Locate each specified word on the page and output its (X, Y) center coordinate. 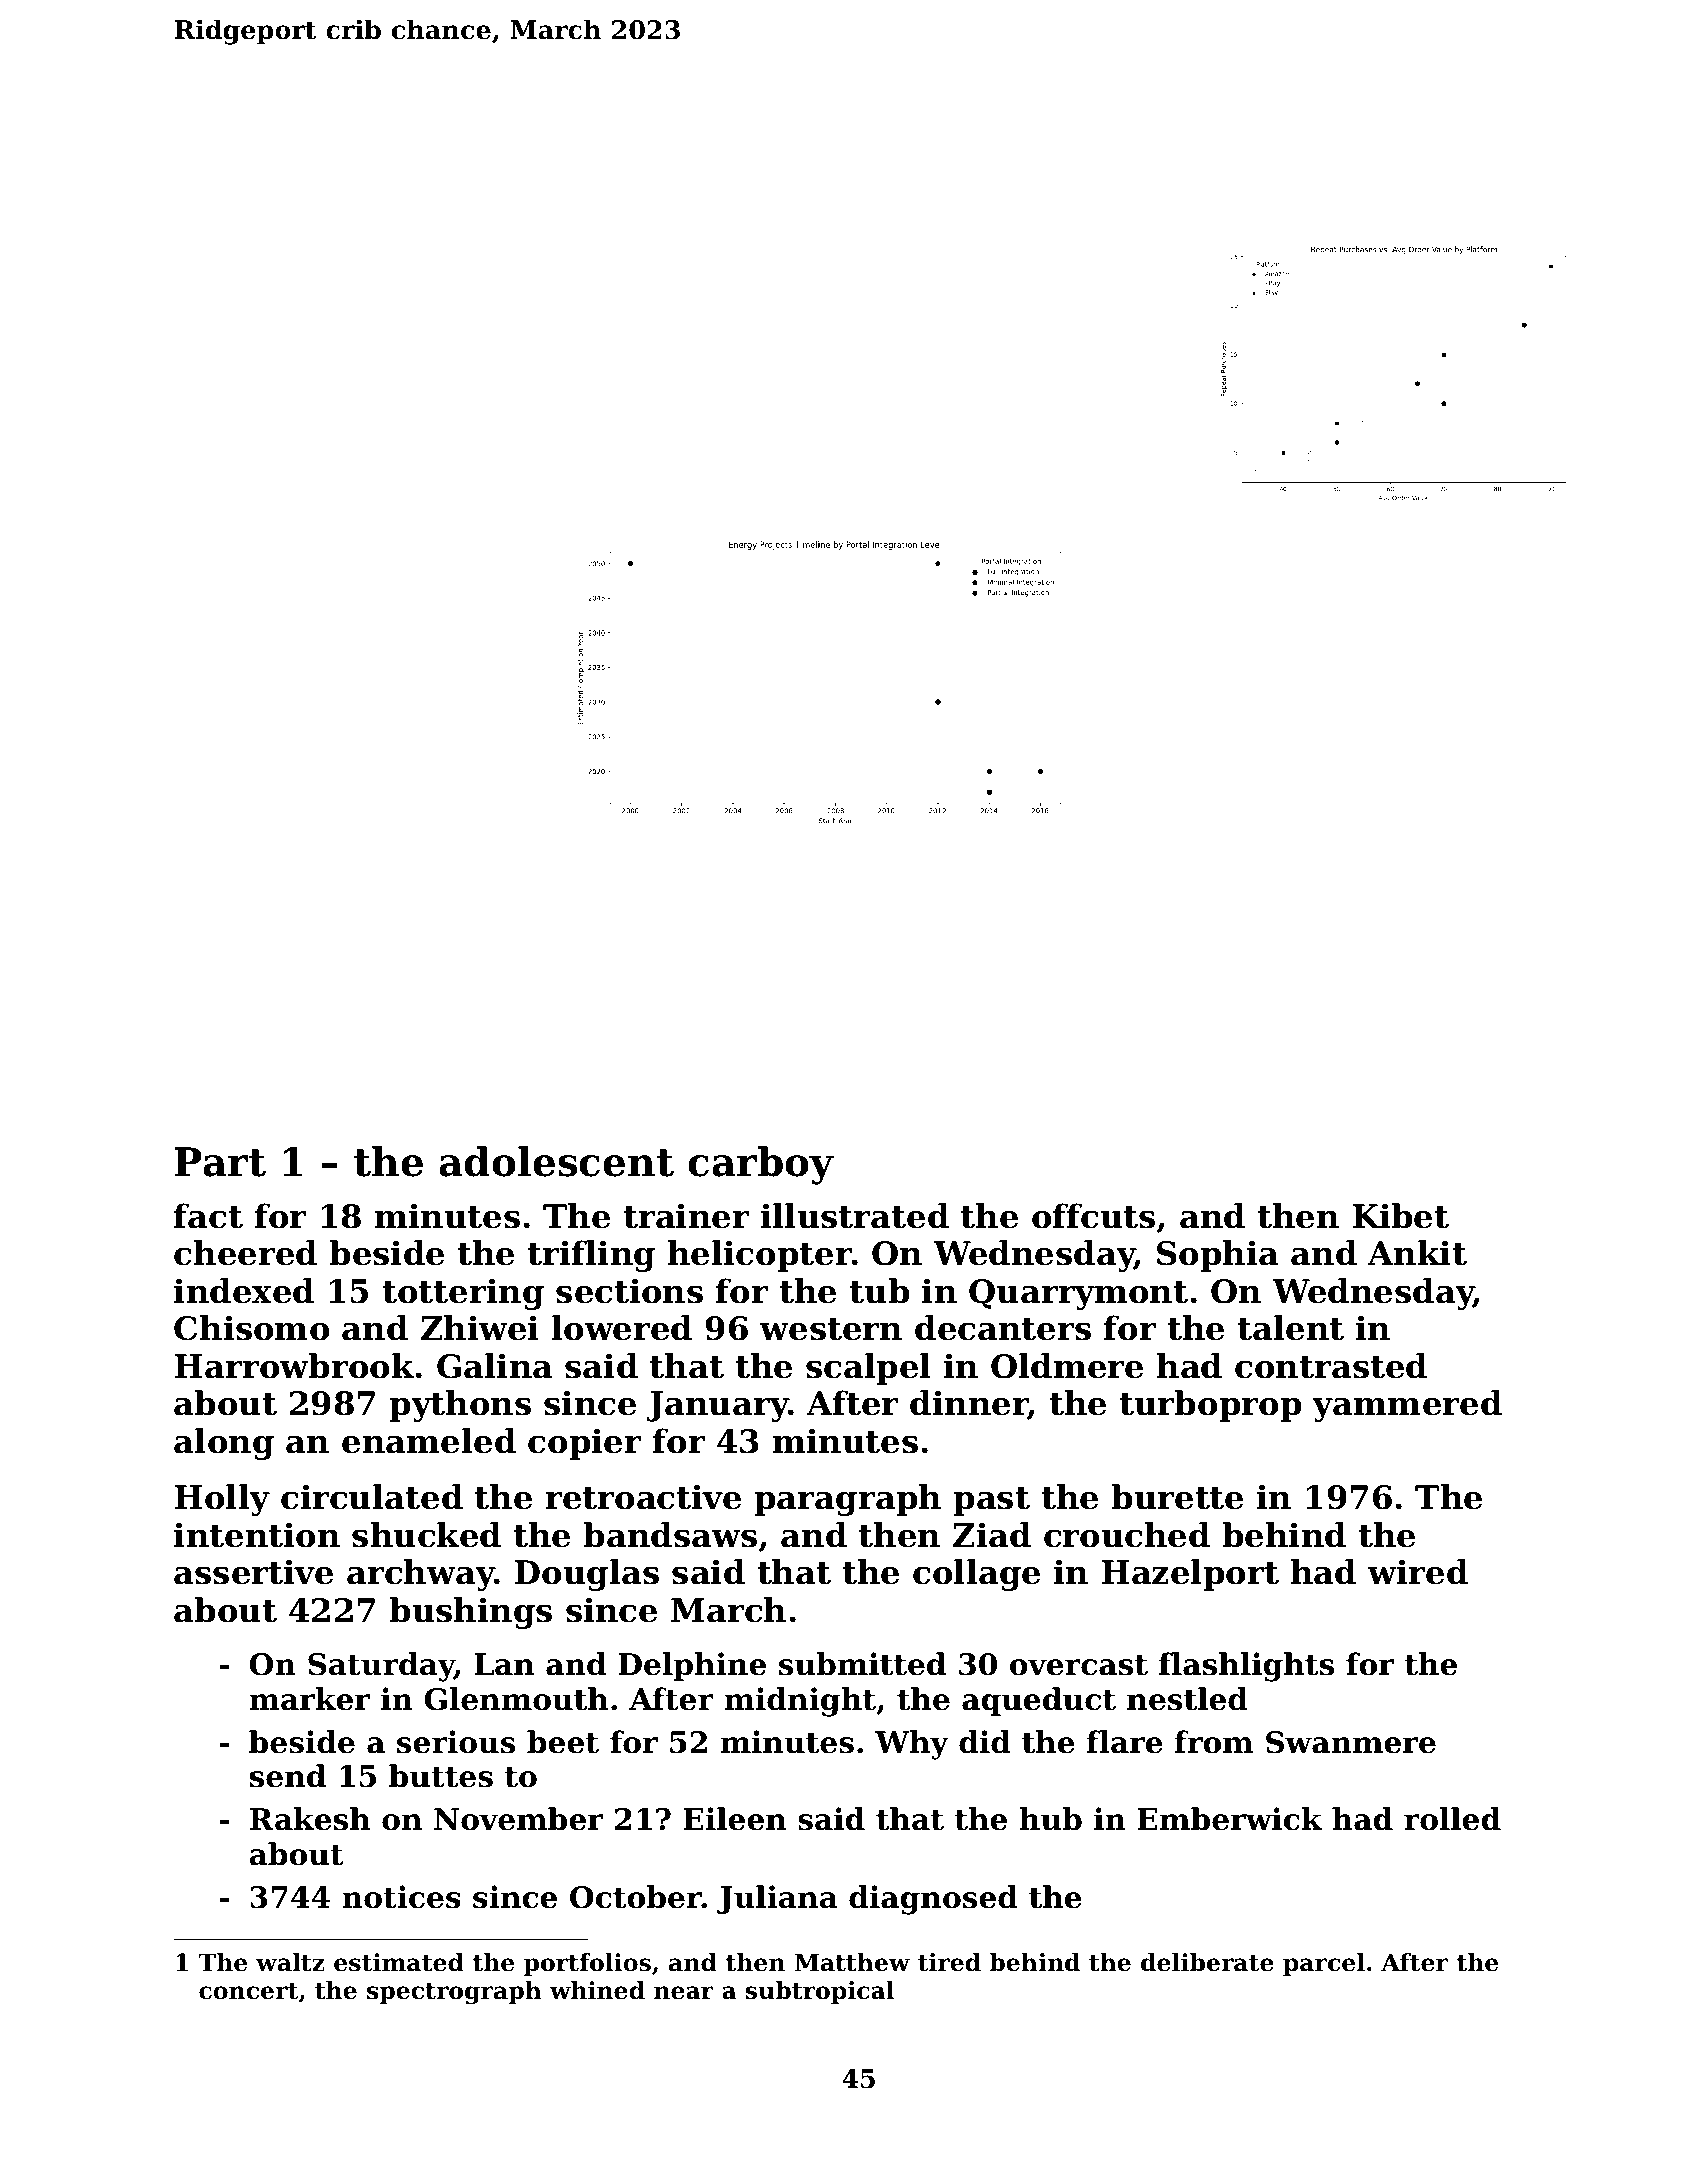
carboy (761, 1165)
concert (248, 1991)
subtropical (820, 1992)
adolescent (556, 1161)
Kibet (1400, 1216)
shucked (426, 1535)
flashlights (1246, 1667)
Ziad (992, 1535)
